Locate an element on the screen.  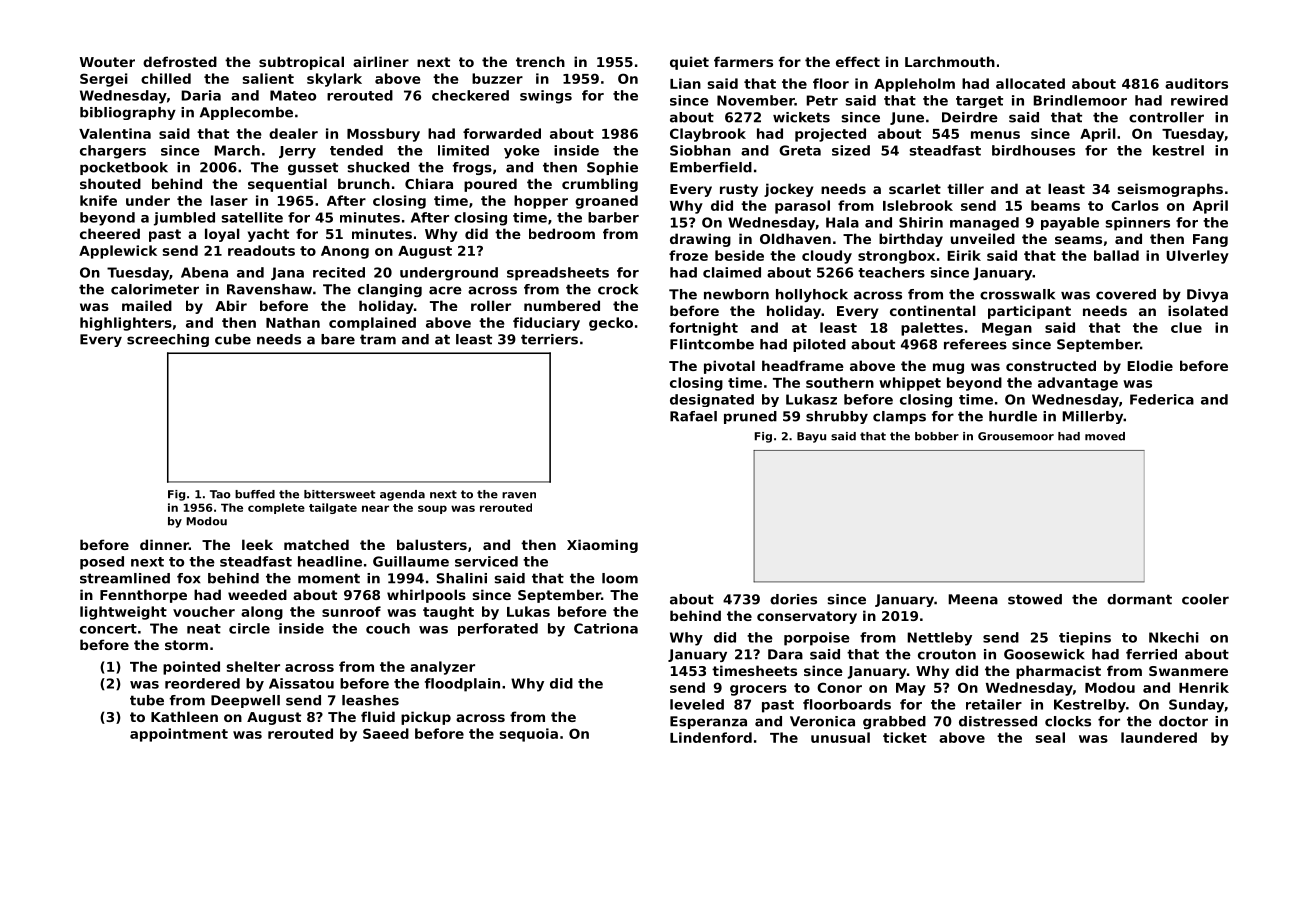
Rafael is located at coordinates (693, 416).
